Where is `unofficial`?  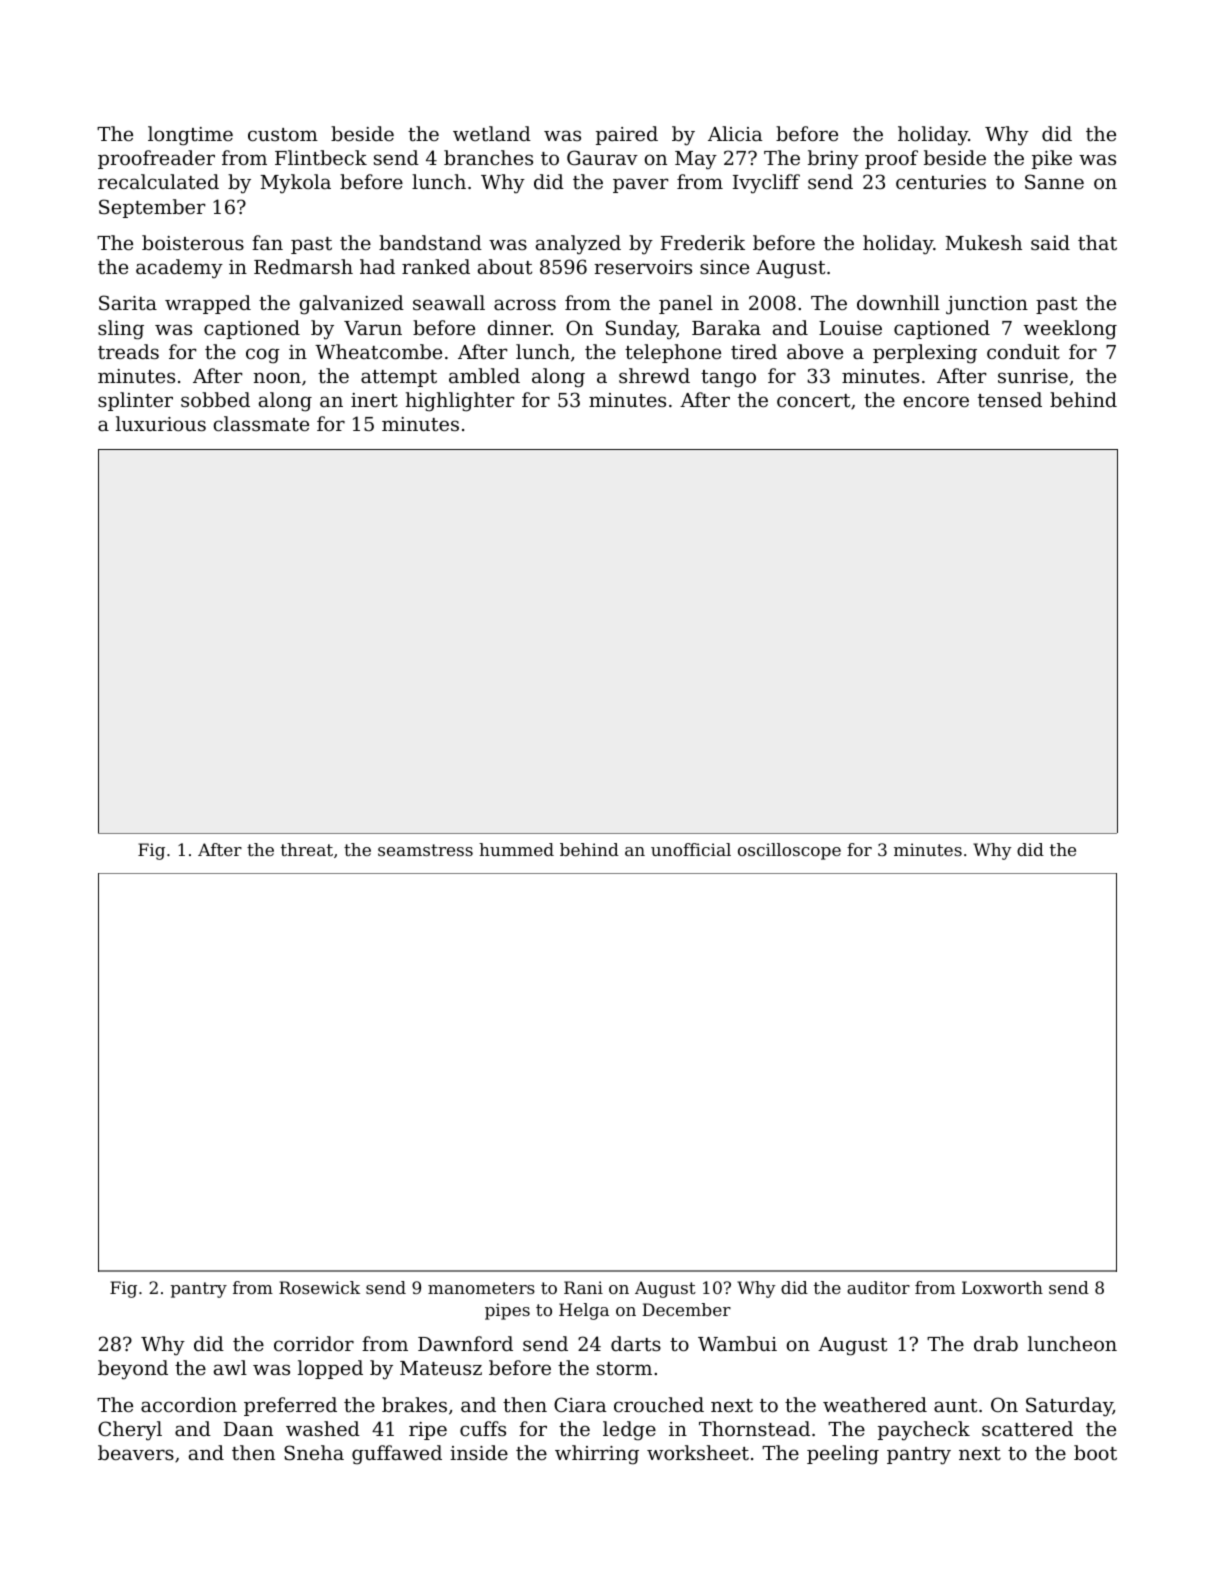 unofficial is located at coordinates (691, 849).
